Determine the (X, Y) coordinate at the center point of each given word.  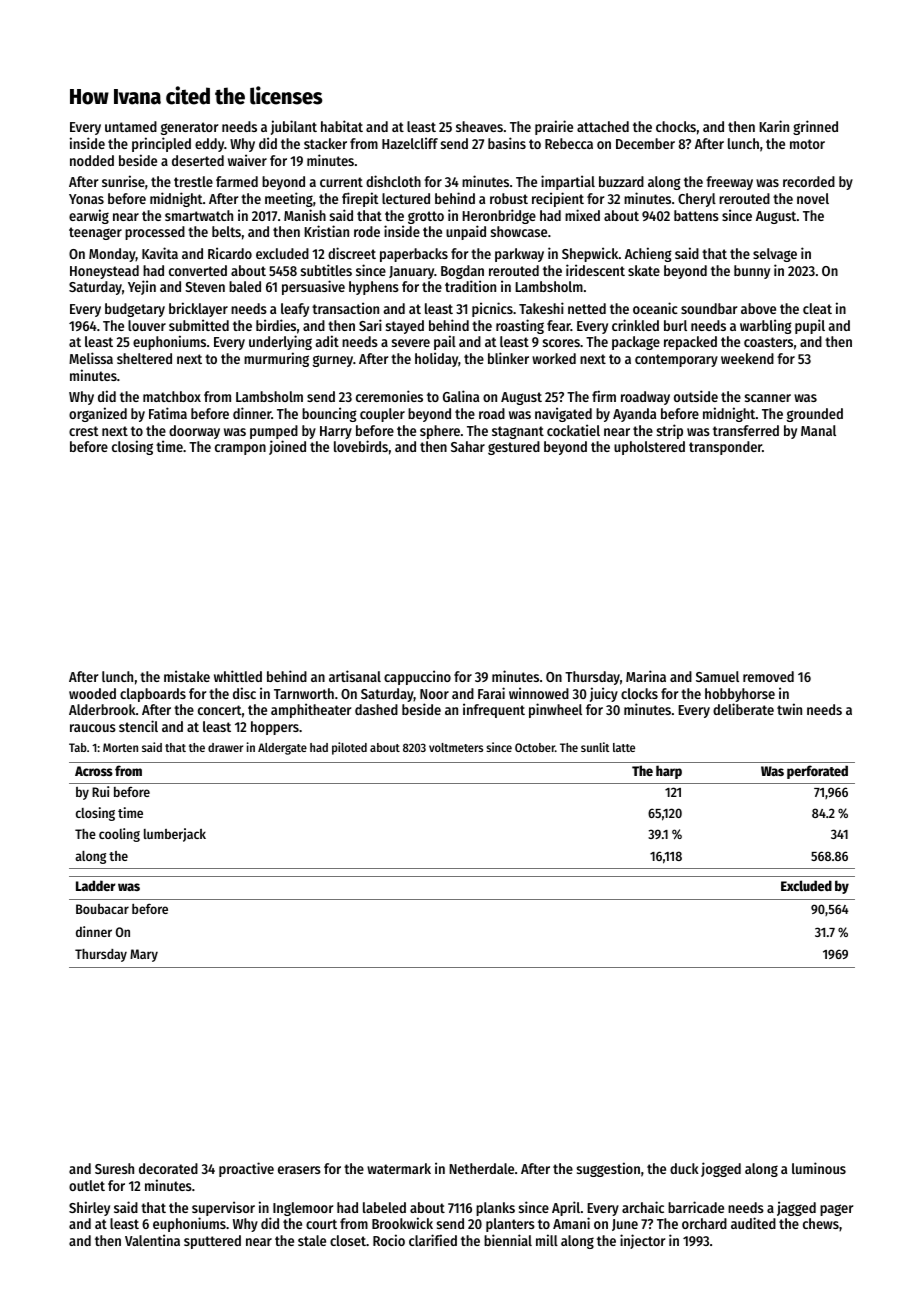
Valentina (152, 1240)
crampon (240, 449)
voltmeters (456, 747)
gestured (514, 448)
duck (684, 1168)
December (645, 143)
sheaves (479, 126)
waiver (247, 160)
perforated (817, 772)
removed (768, 676)
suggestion (608, 1169)
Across (94, 771)
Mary (144, 955)
